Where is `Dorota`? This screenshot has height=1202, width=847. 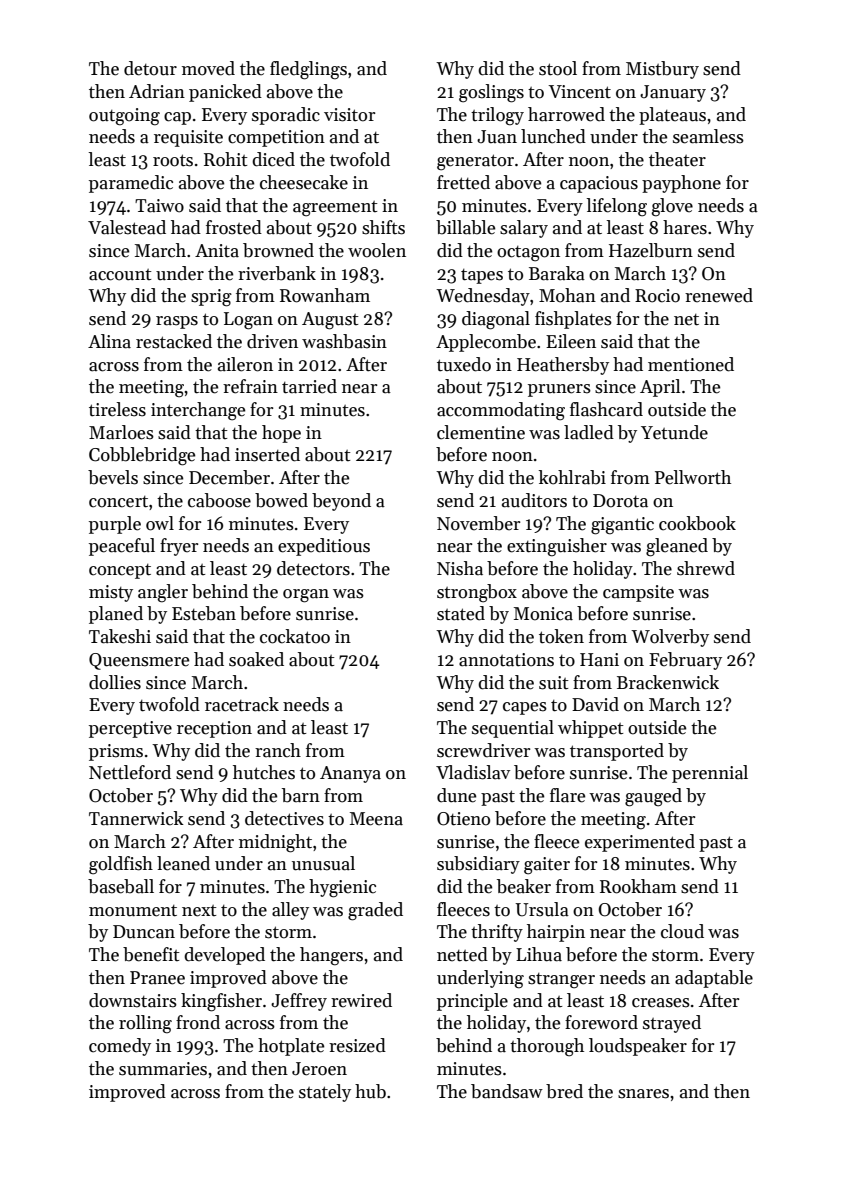 Dorota is located at coordinates (620, 501).
